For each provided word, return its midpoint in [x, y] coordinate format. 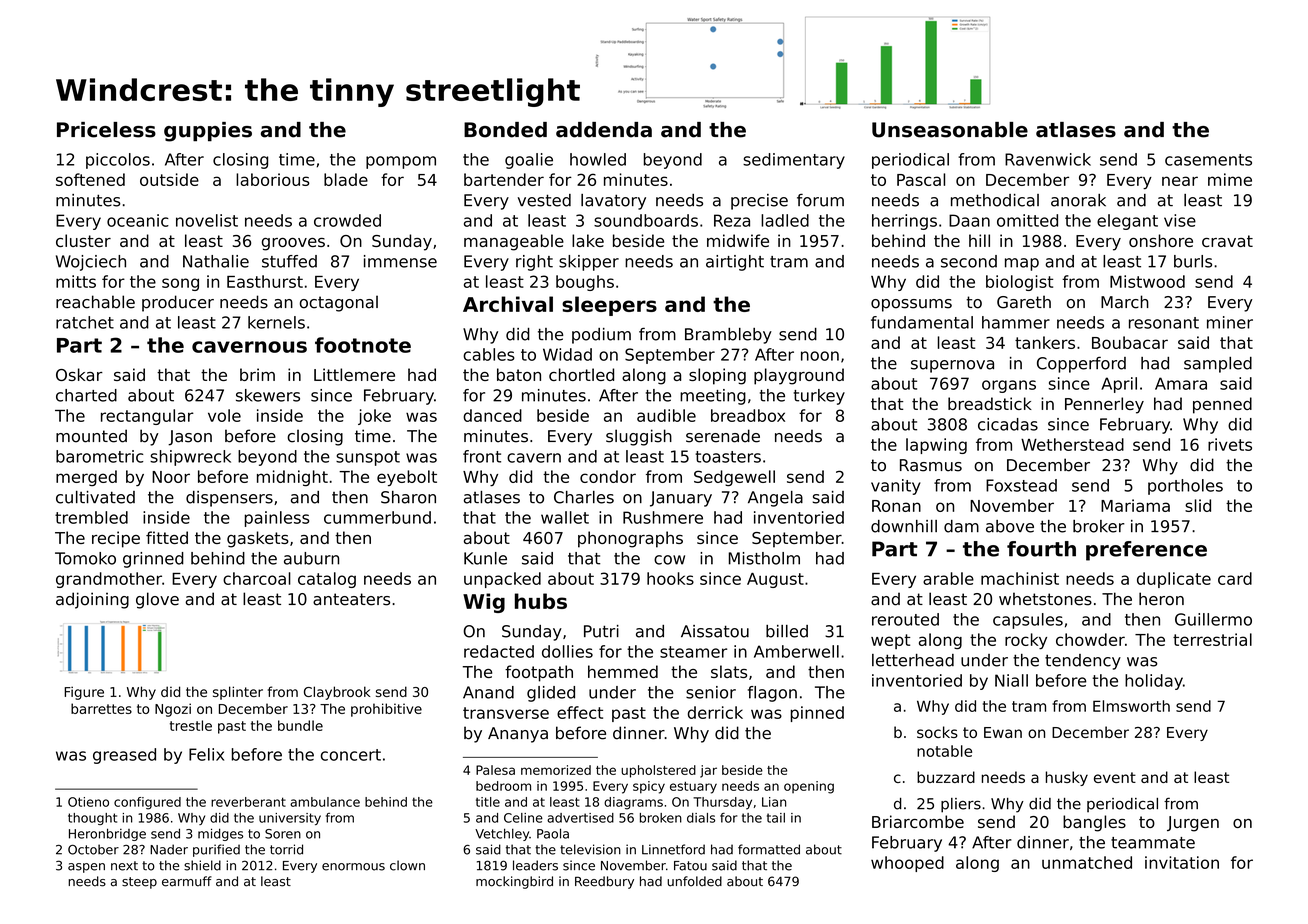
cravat [1227, 241]
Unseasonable [950, 130]
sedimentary [794, 161]
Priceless [106, 130]
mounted [91, 436]
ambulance [325, 802]
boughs [585, 283]
